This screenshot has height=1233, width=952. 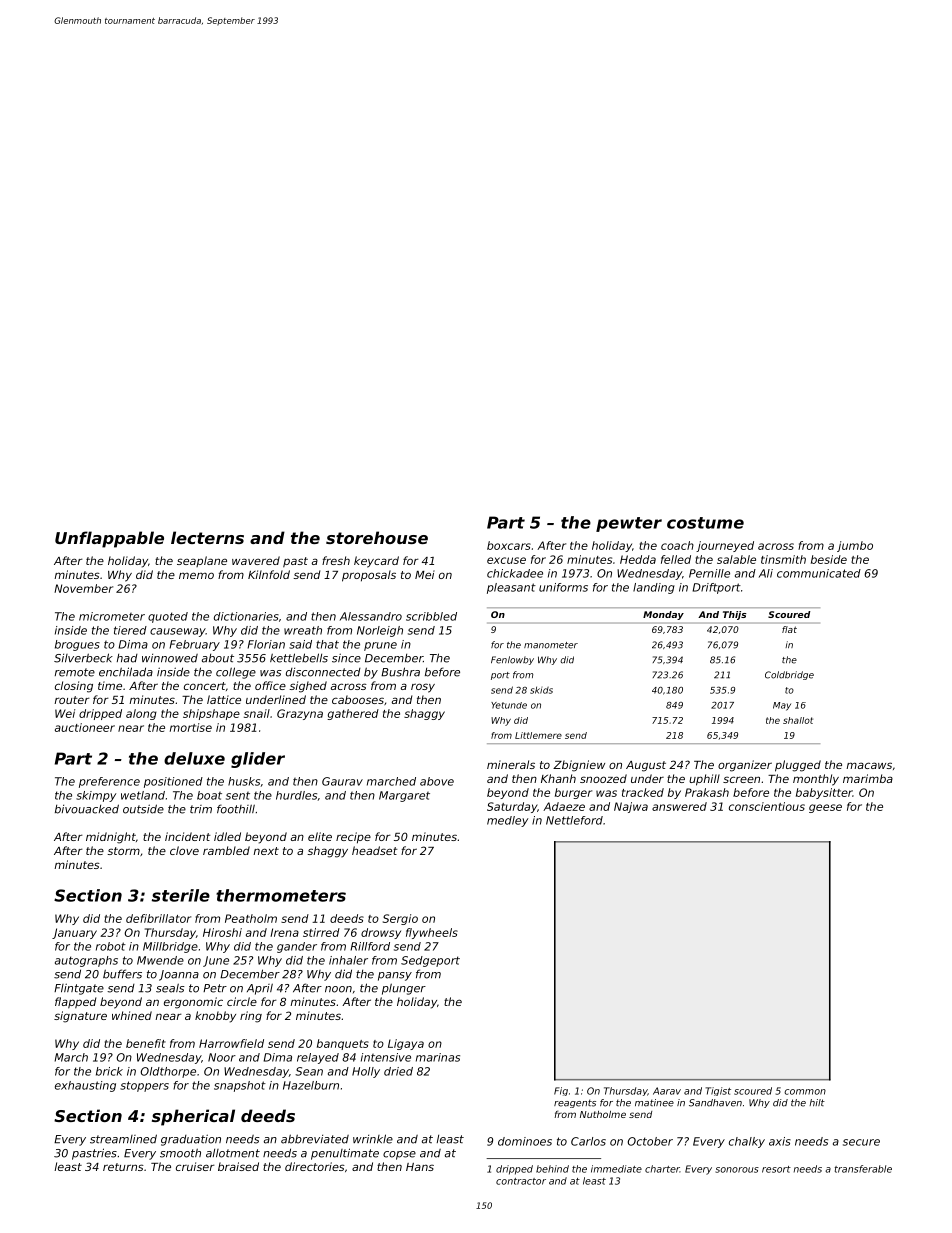 I want to click on lecterns, so click(x=207, y=537).
